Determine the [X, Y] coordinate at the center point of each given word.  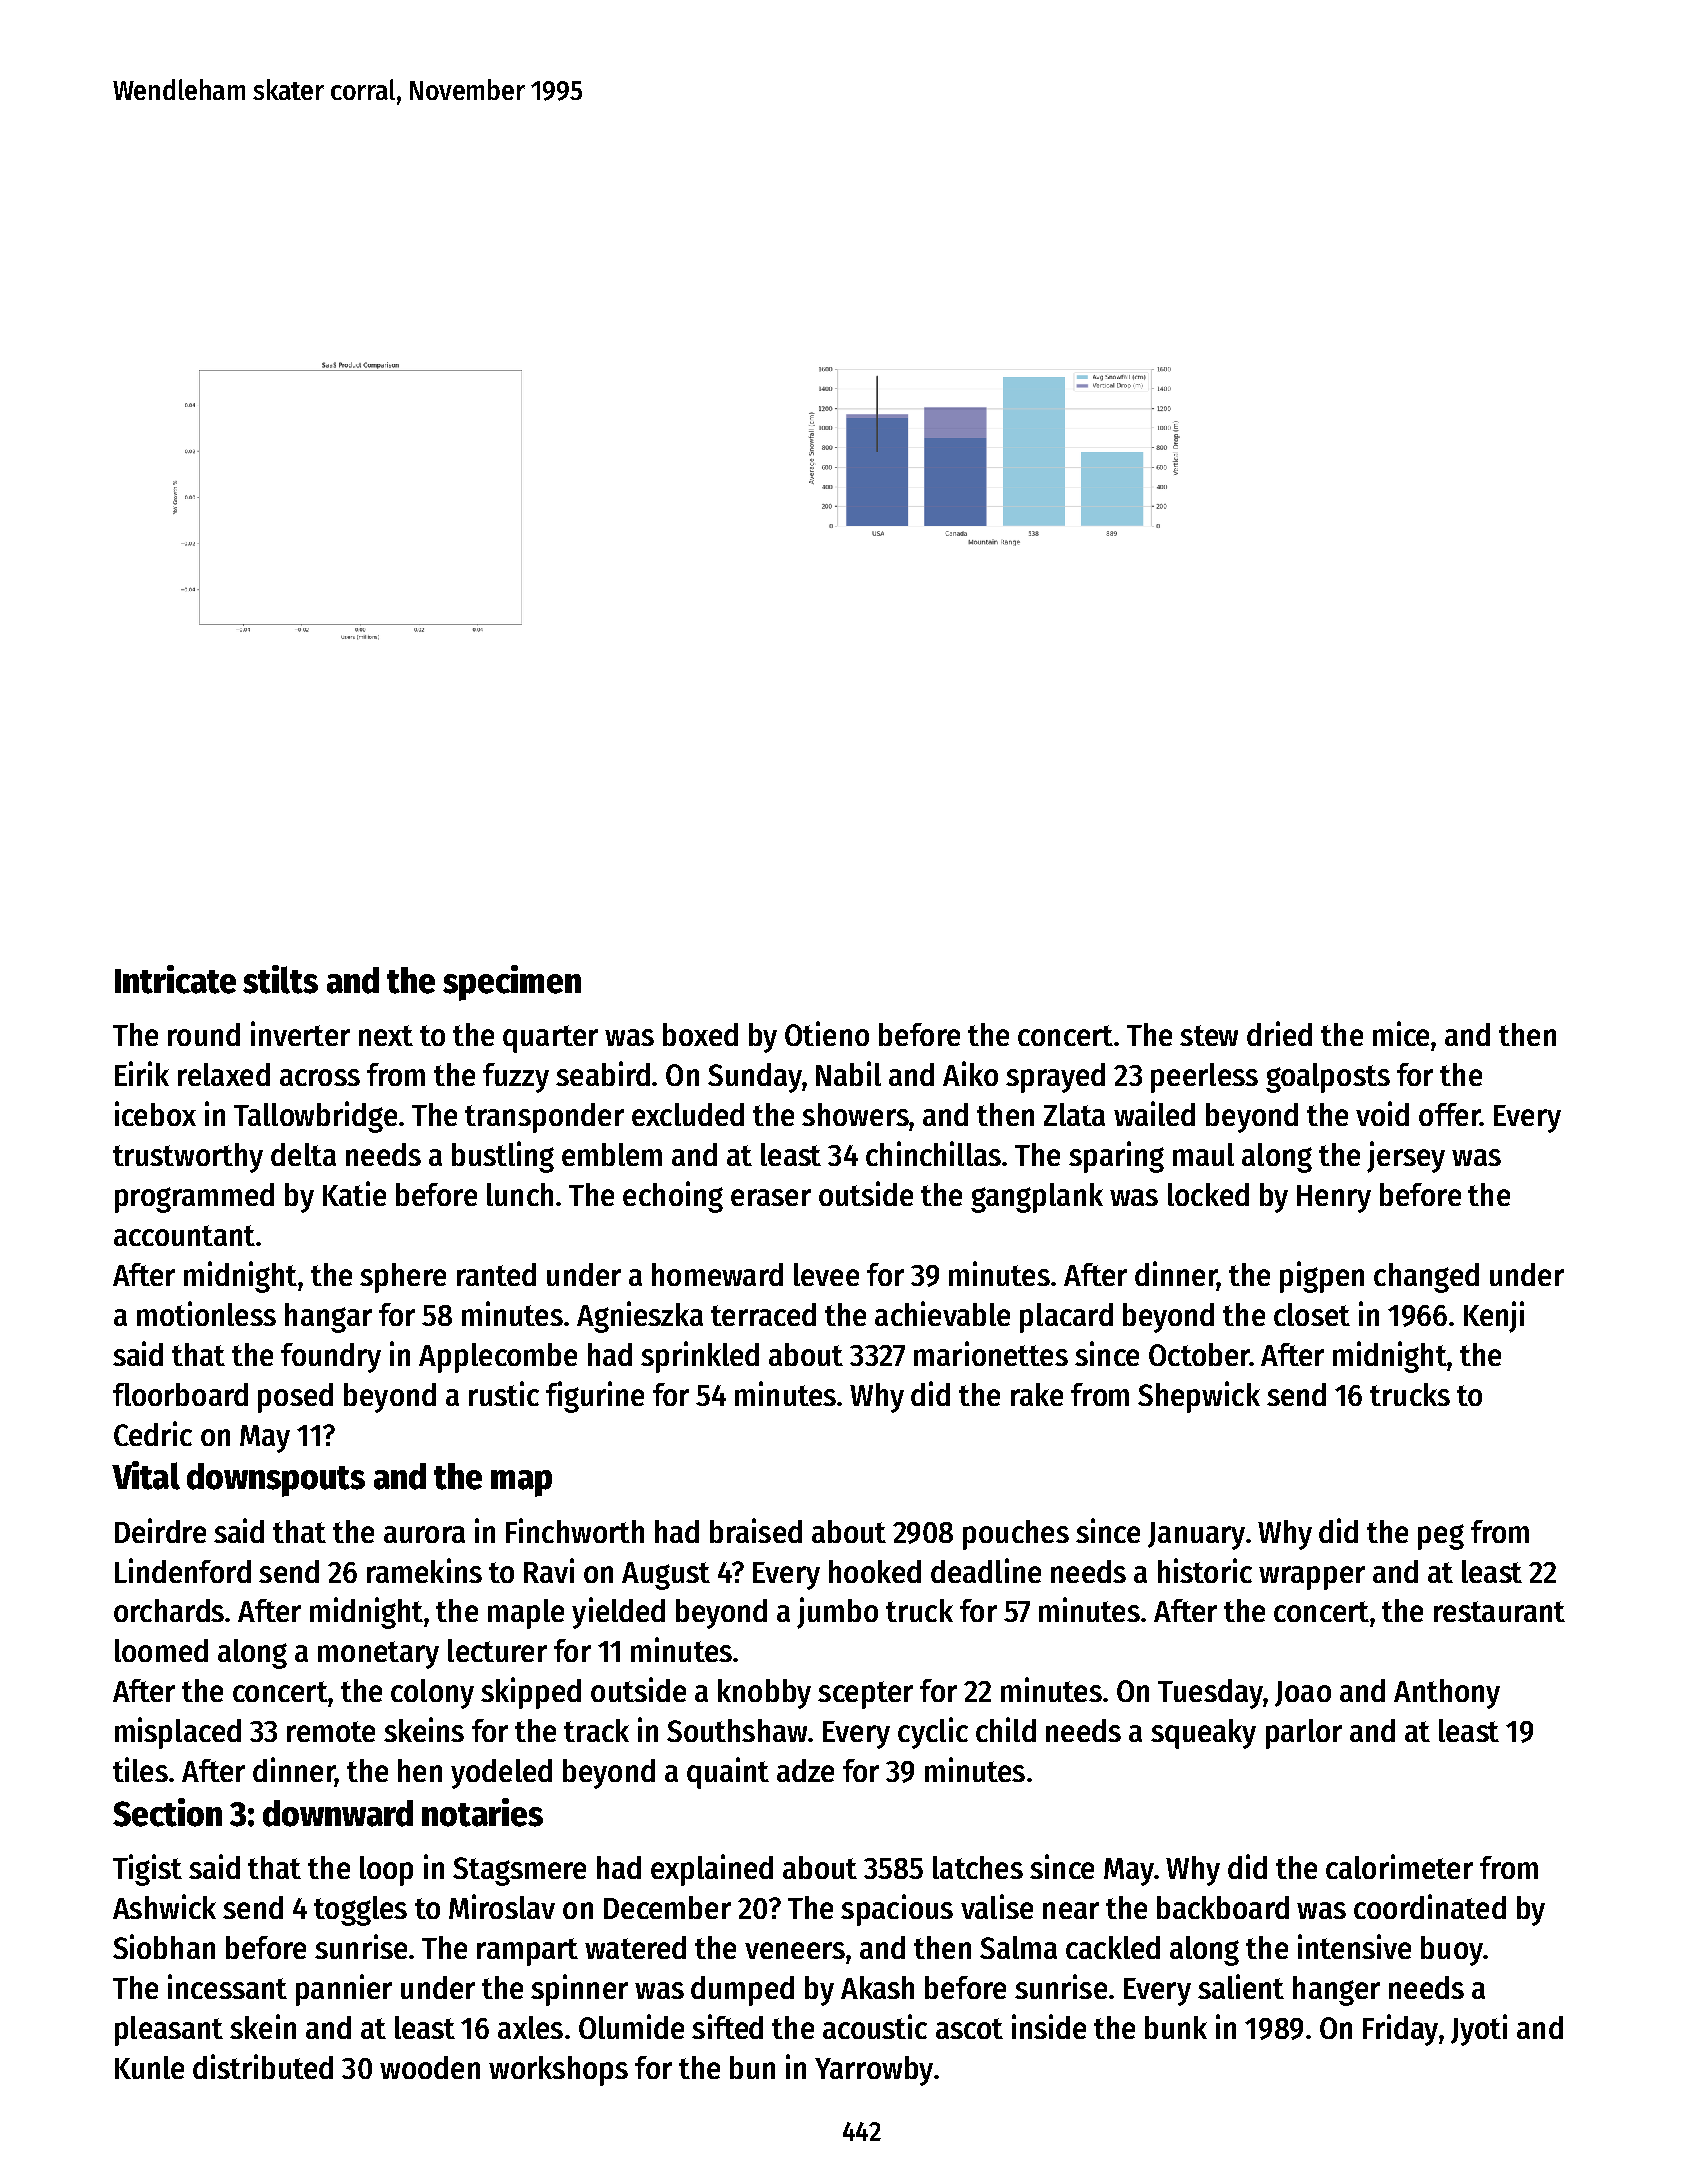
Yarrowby [874, 2071]
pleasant [169, 2031]
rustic [504, 1393]
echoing [673, 1197]
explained [712, 1870]
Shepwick [1199, 1397]
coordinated [1430, 1906]
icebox [155, 1113]
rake [1037, 1394]
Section [167, 1812]
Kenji [1494, 1317]
